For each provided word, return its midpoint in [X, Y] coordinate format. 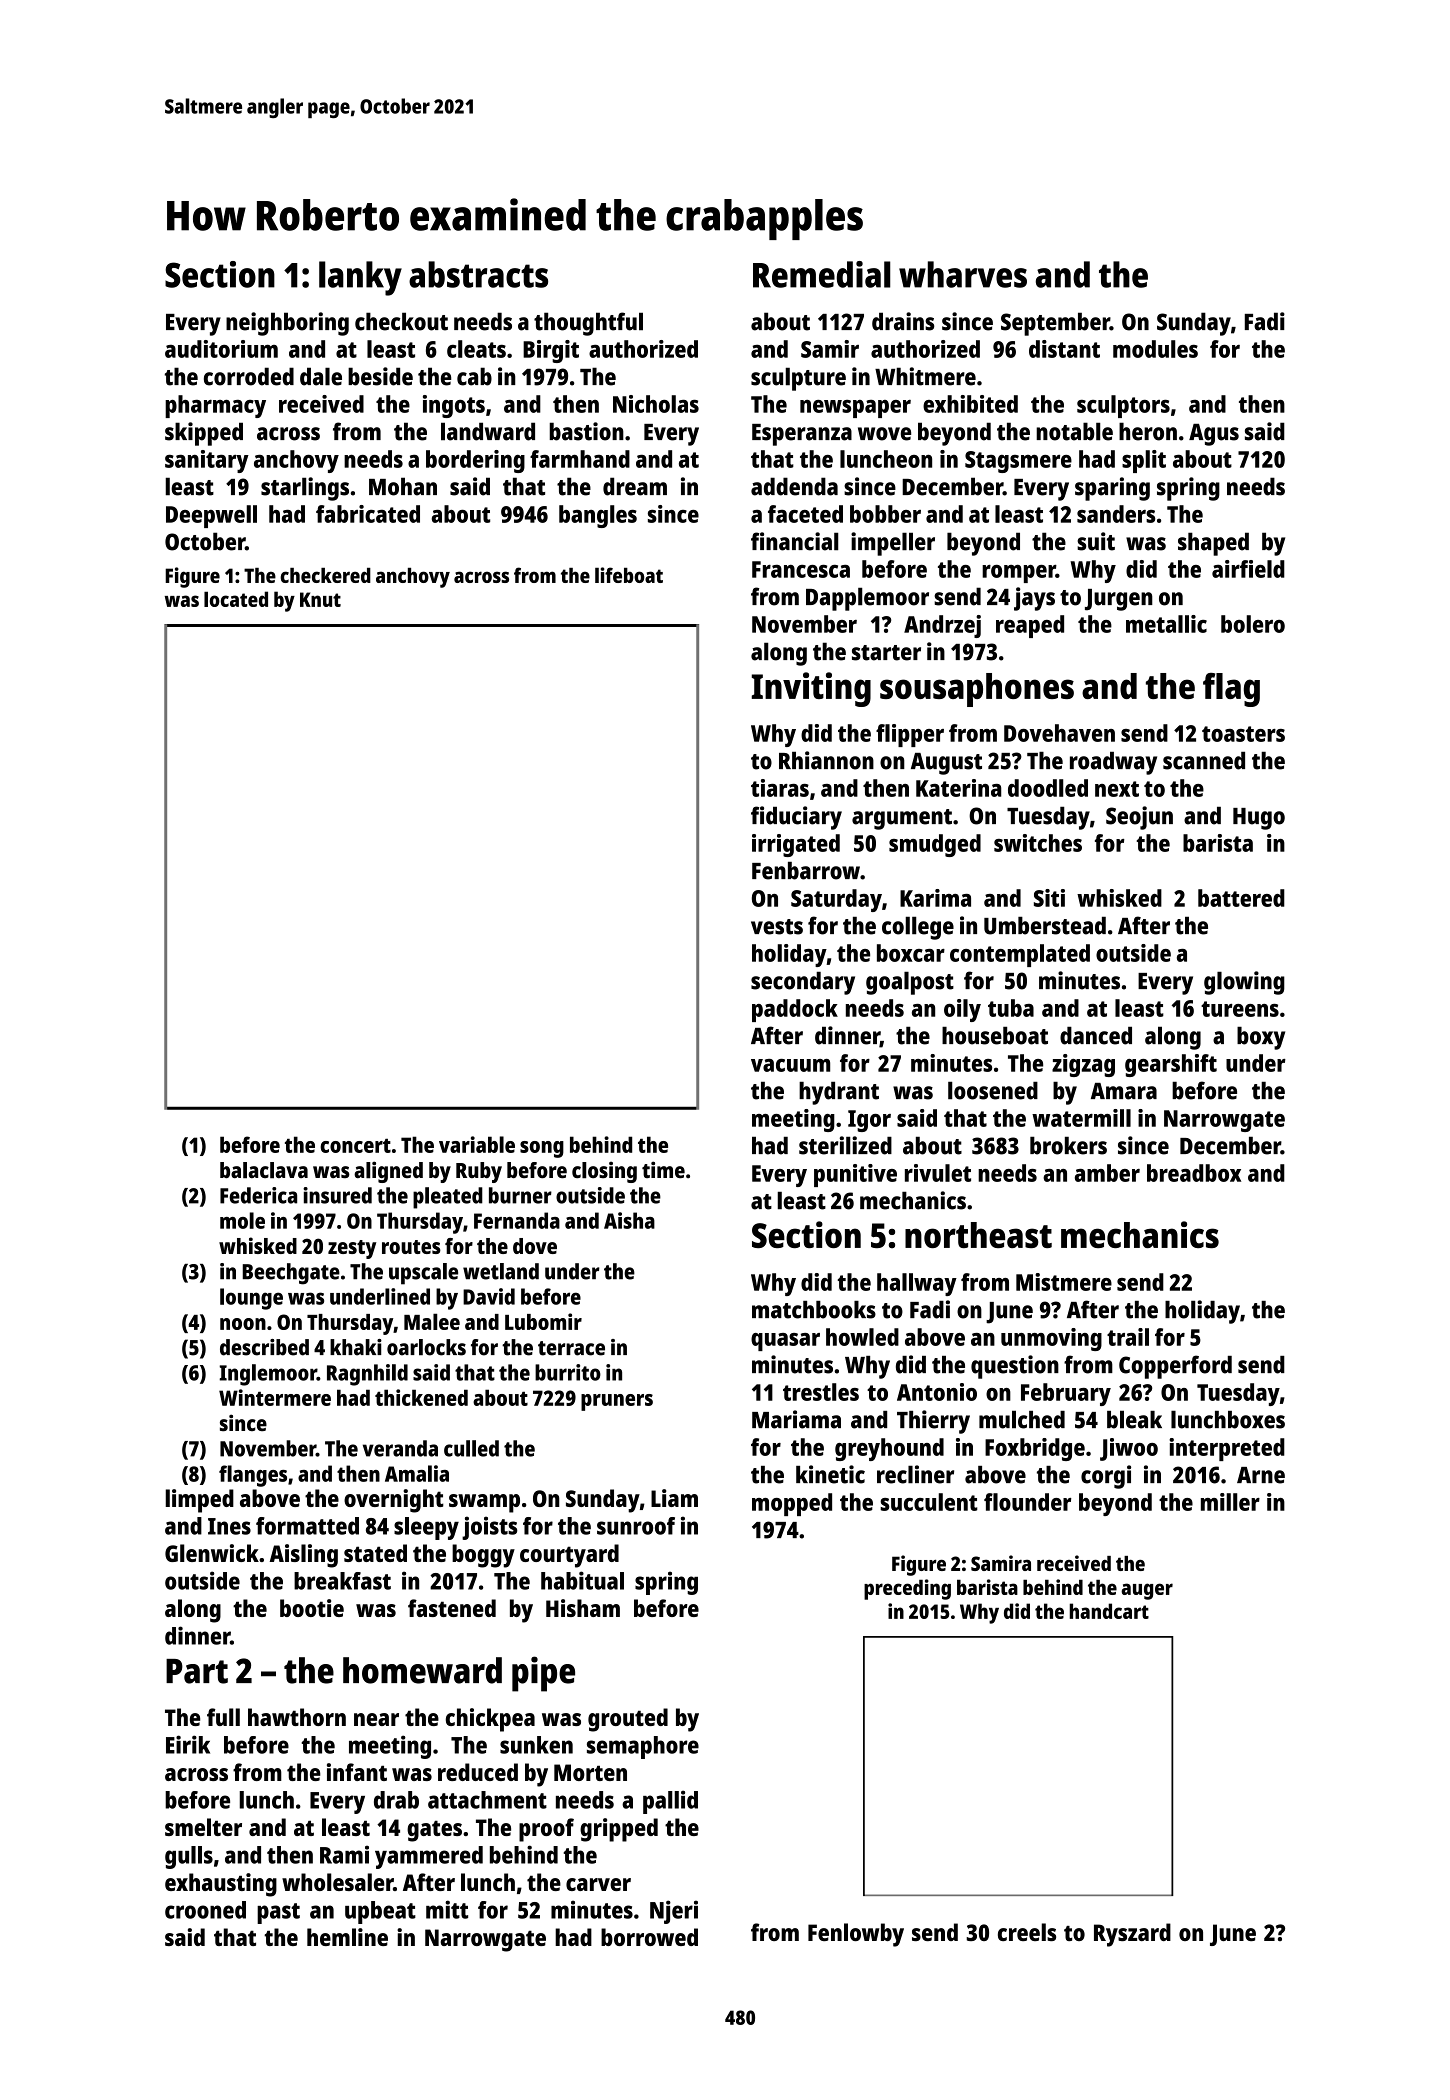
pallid [670, 1802]
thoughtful [588, 324]
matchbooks [814, 1310]
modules [1155, 349]
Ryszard [1132, 1935]
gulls [189, 1857]
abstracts [478, 274]
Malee [432, 1321]
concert [355, 1145]
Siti [1049, 898]
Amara [1124, 1091]
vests [777, 927]
